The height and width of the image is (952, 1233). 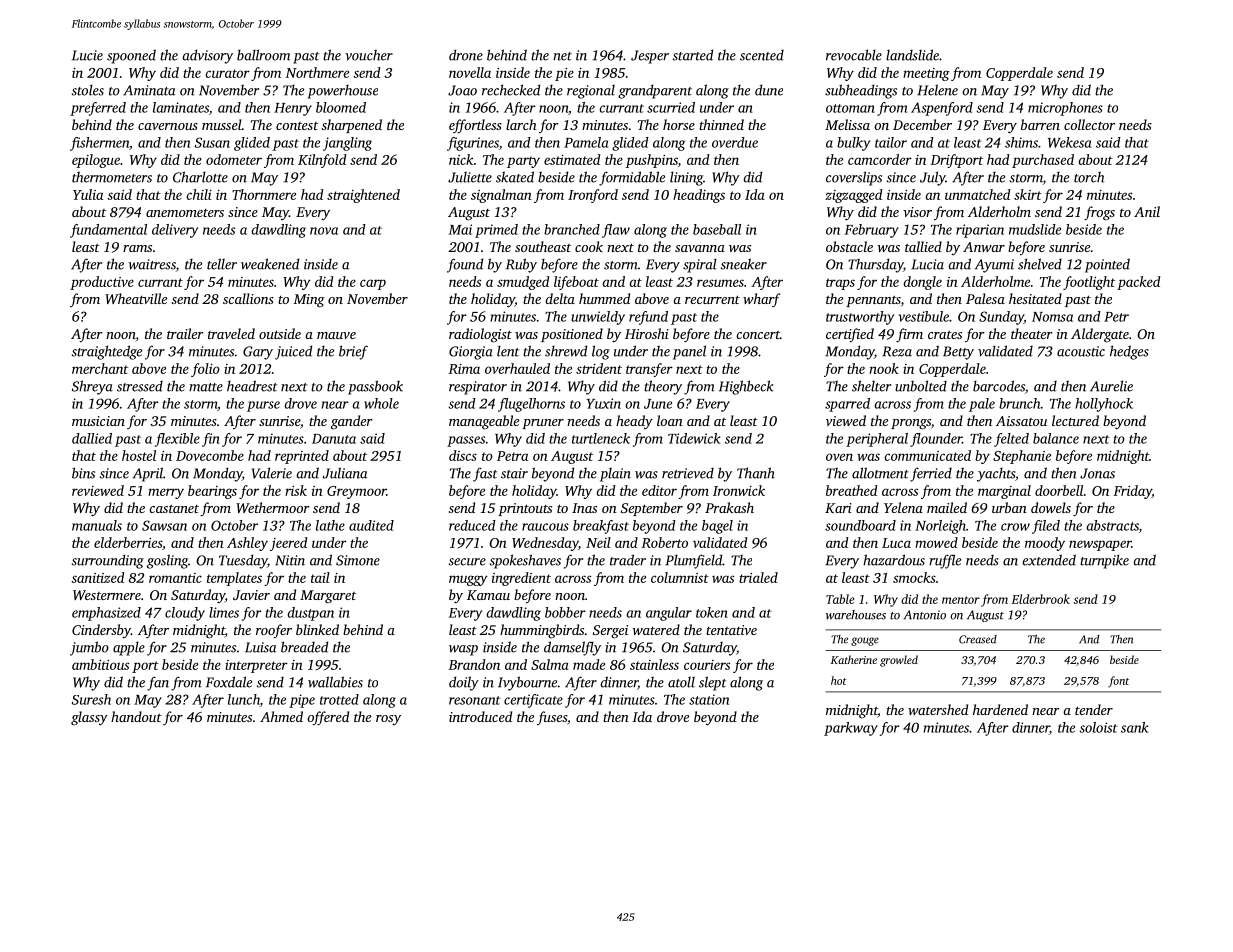 What do you see at coordinates (849, 246) in the image?
I see `obstacle` at bounding box center [849, 246].
